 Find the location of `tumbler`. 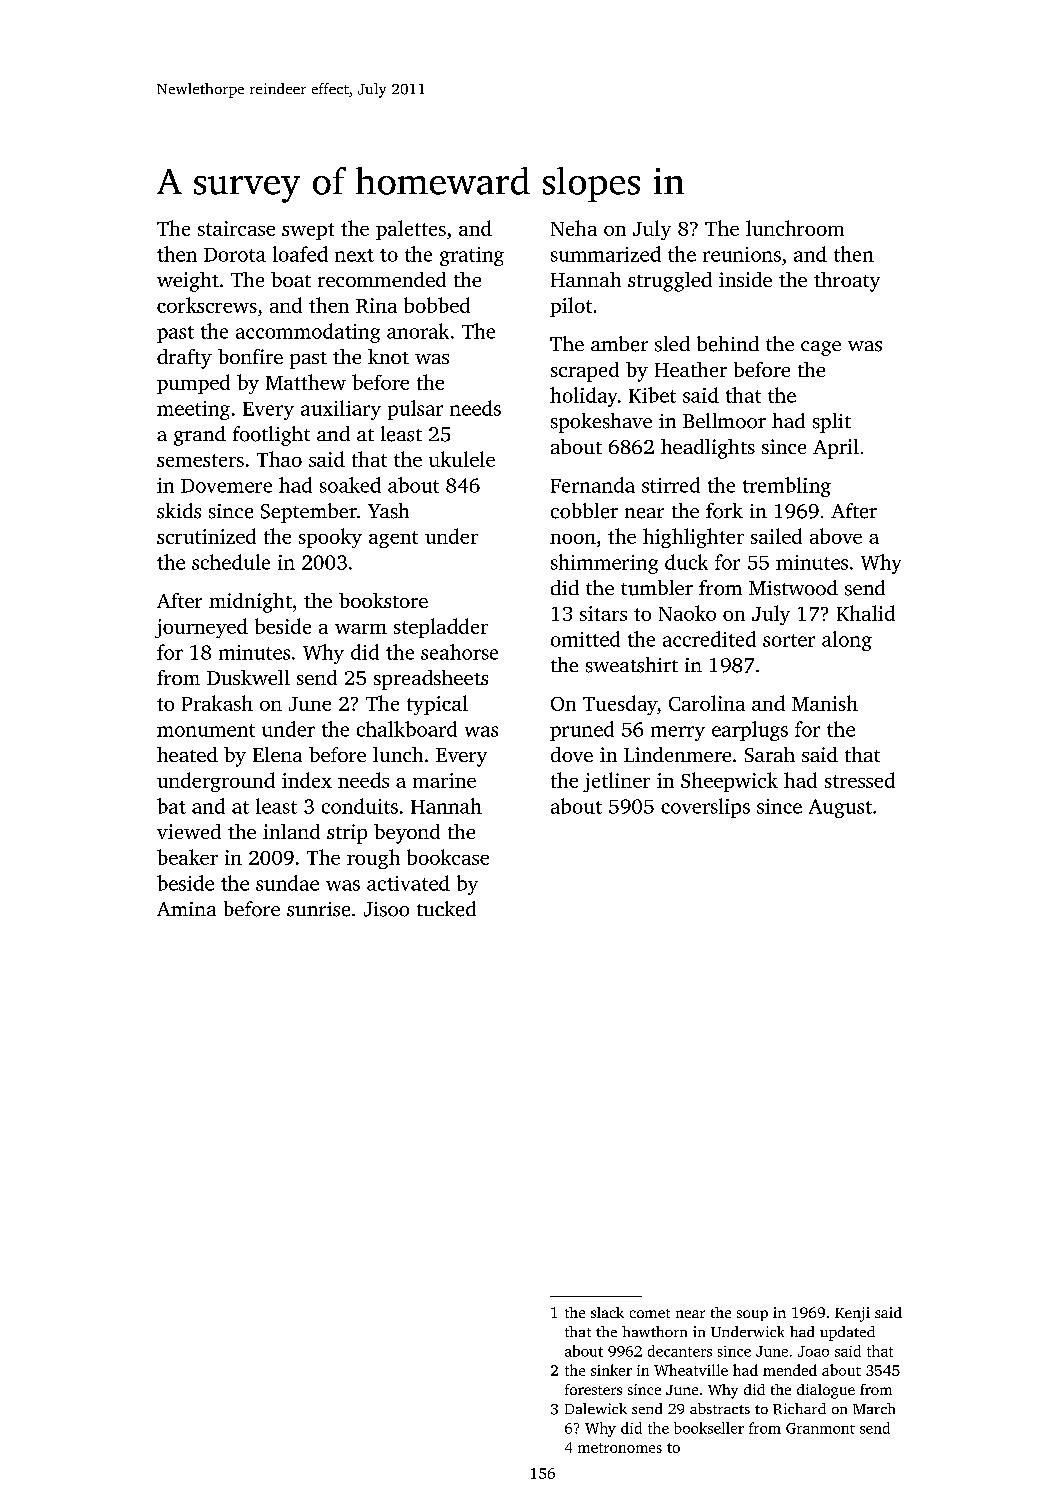

tumbler is located at coordinates (657, 588).
